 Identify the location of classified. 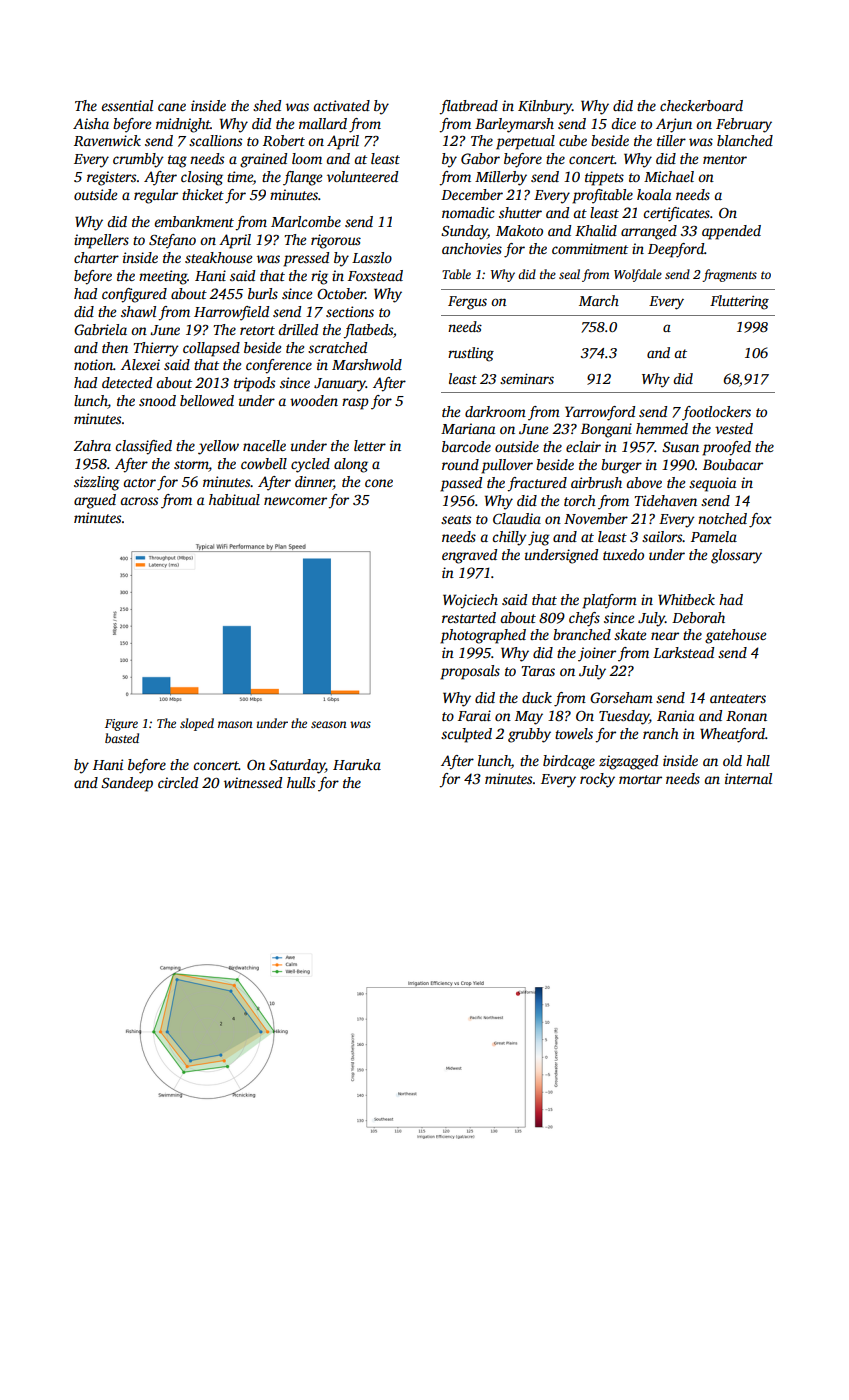
(143, 447).
